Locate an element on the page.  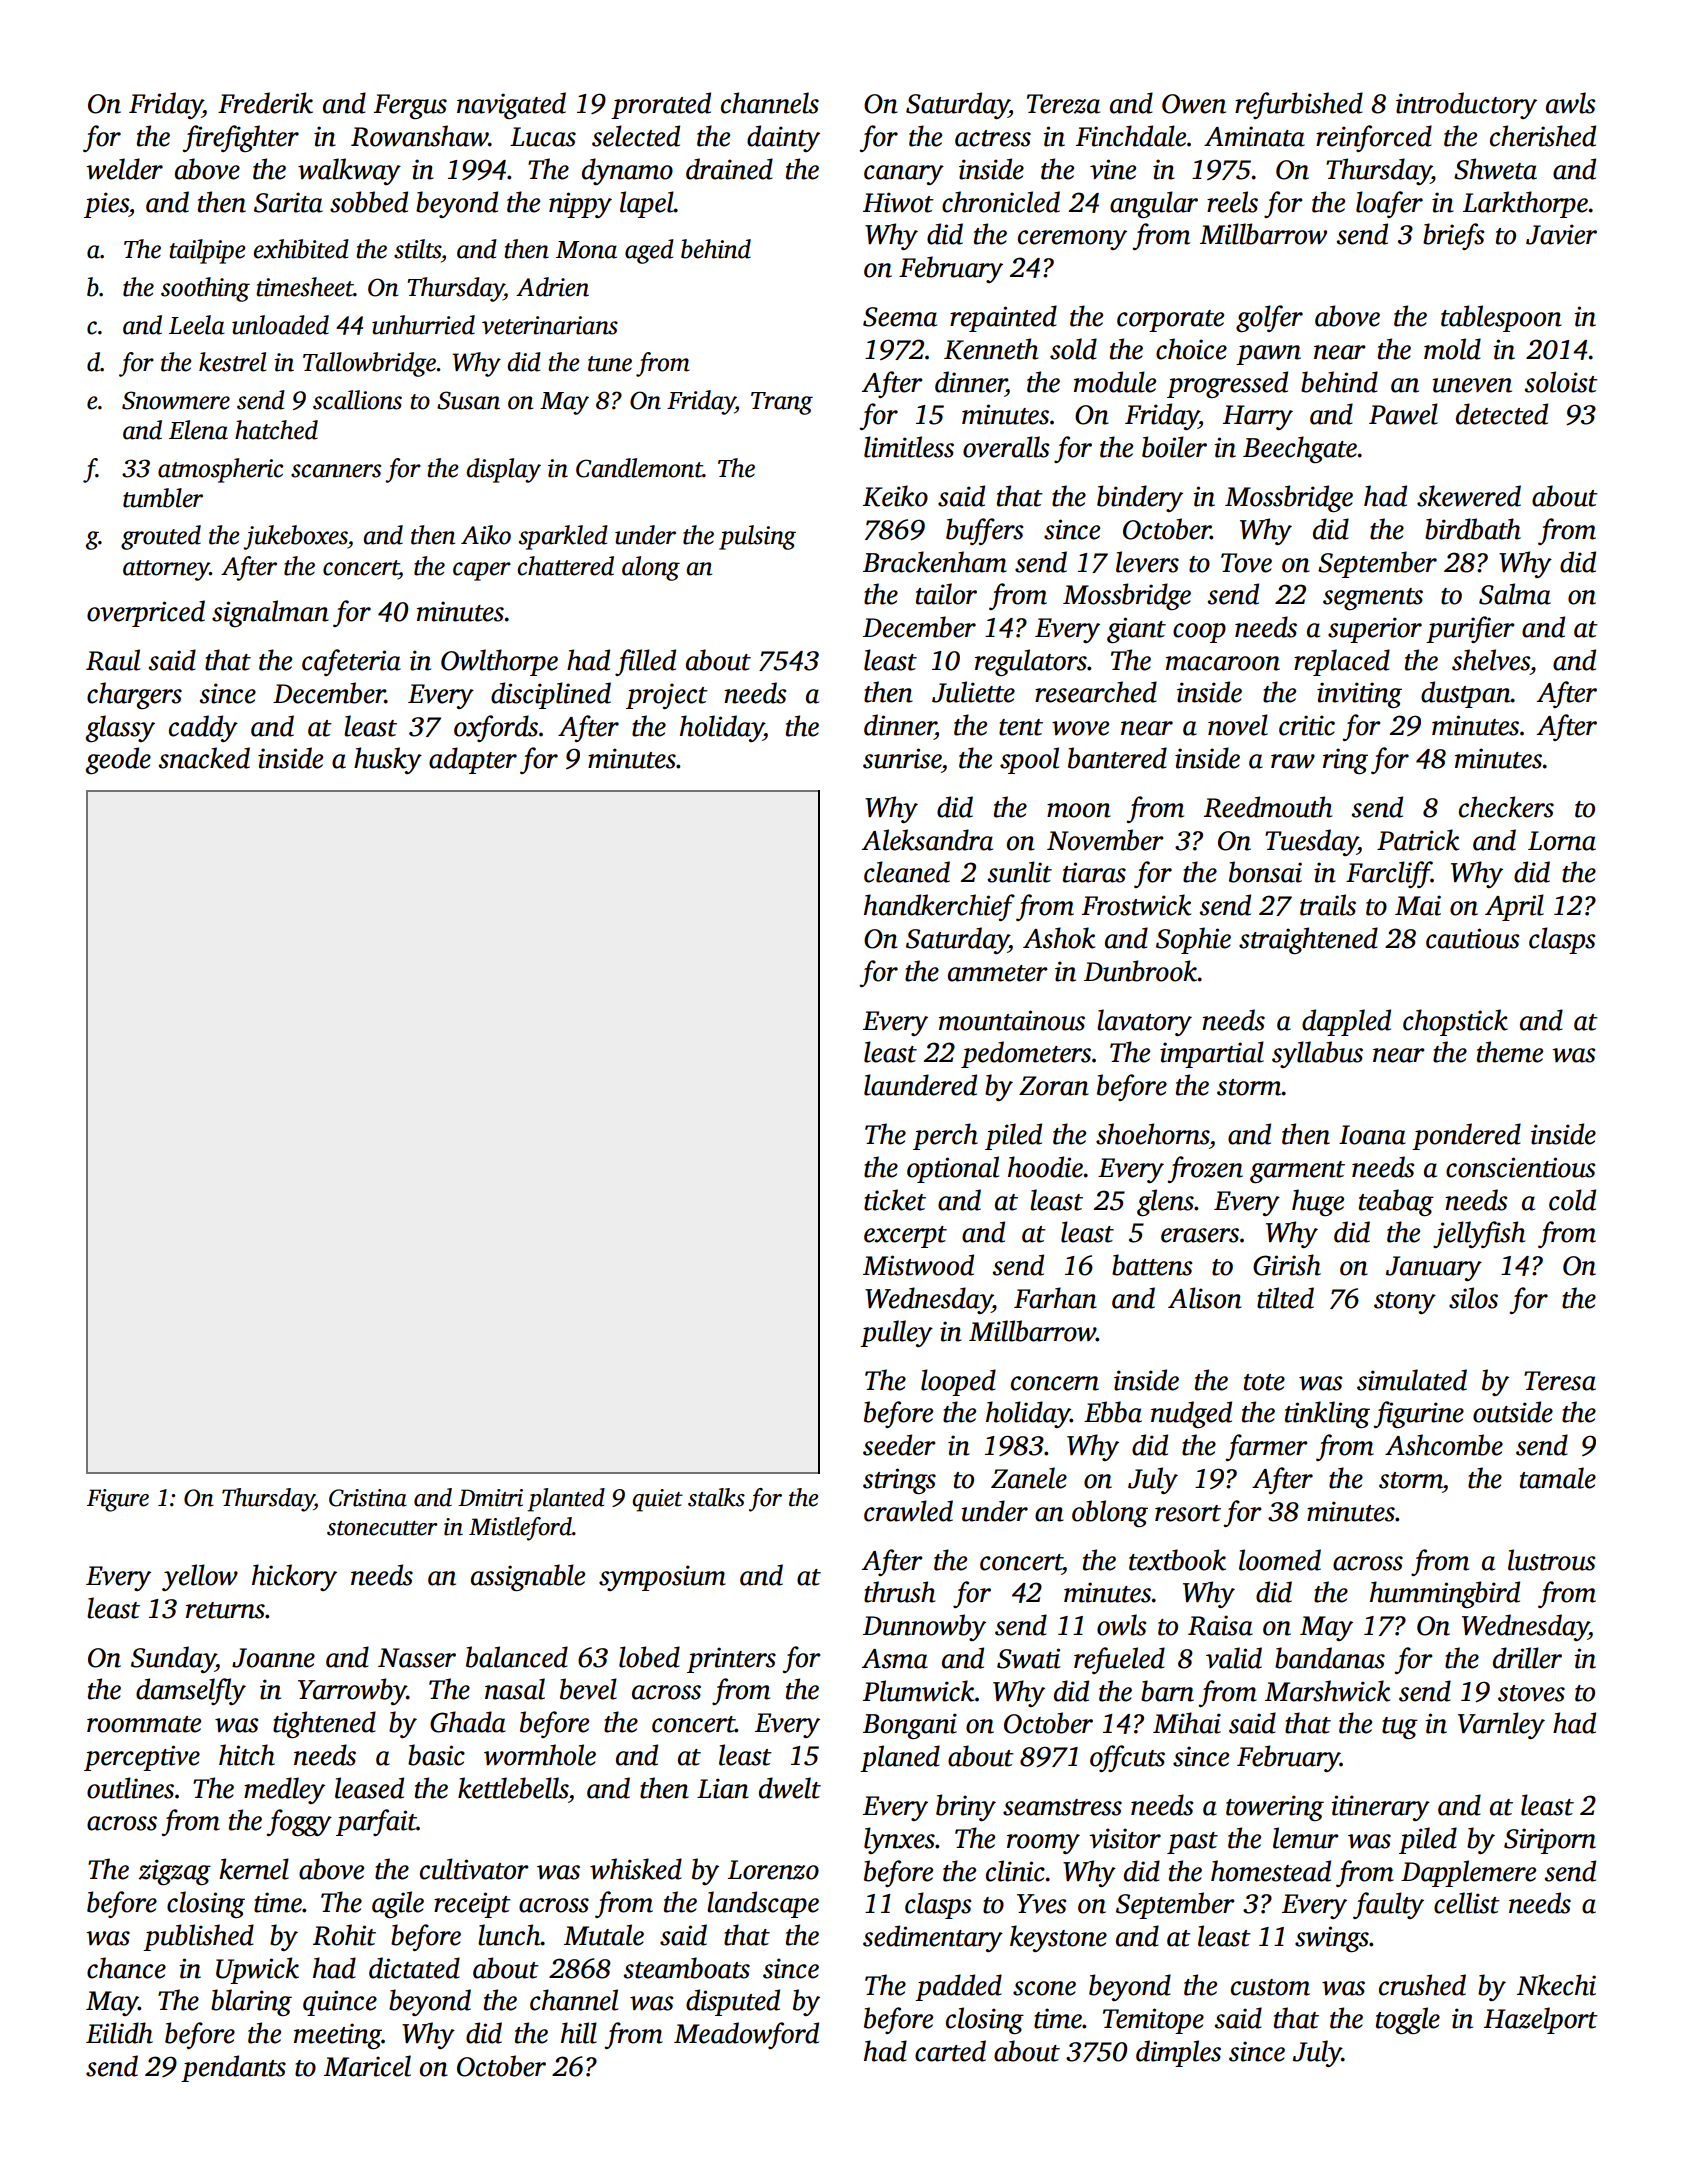
introductory is located at coordinates (1466, 105).
